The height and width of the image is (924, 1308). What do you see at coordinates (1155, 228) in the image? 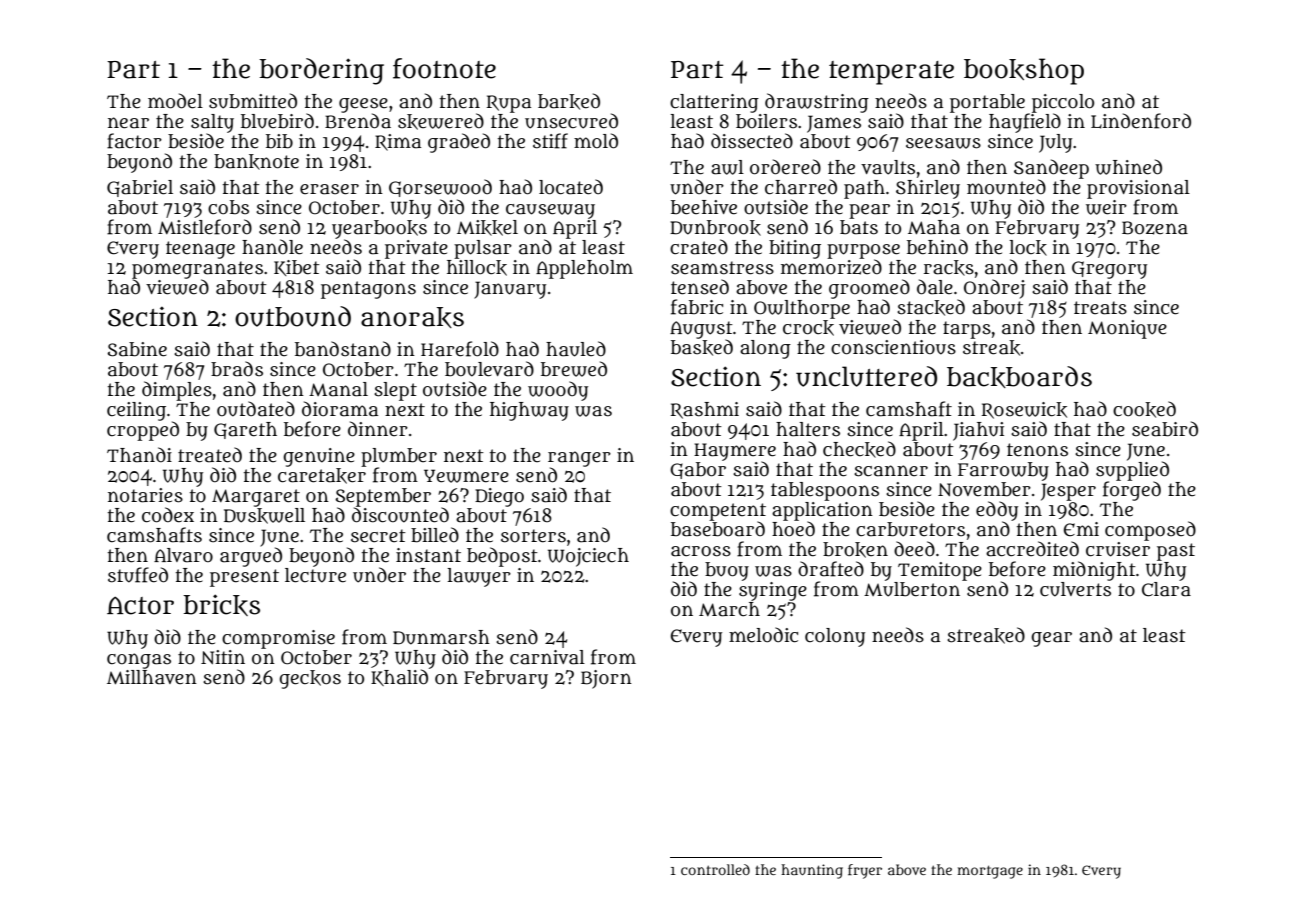
I see `Bozena` at bounding box center [1155, 228].
